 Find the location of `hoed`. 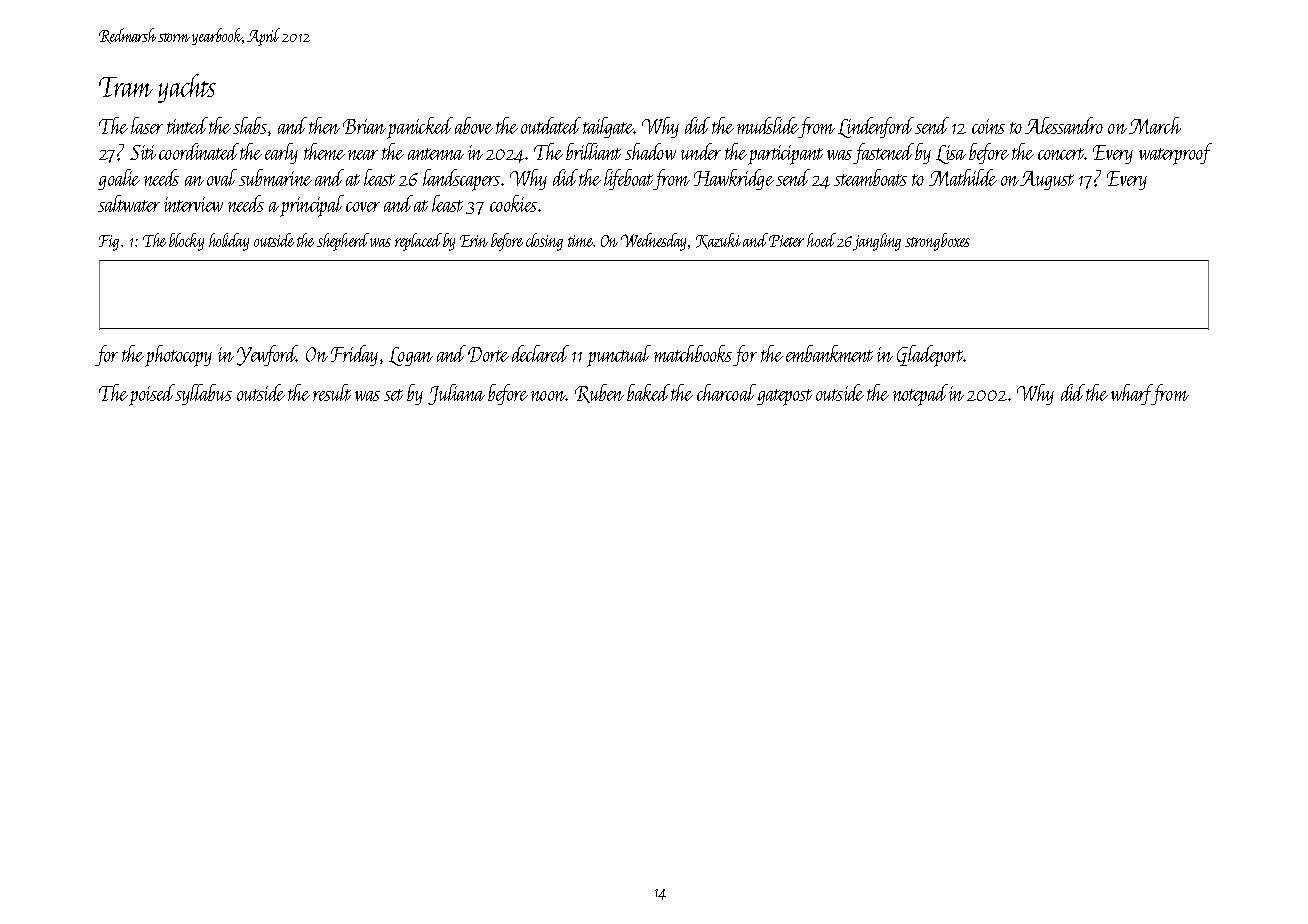

hoed is located at coordinates (821, 240).
